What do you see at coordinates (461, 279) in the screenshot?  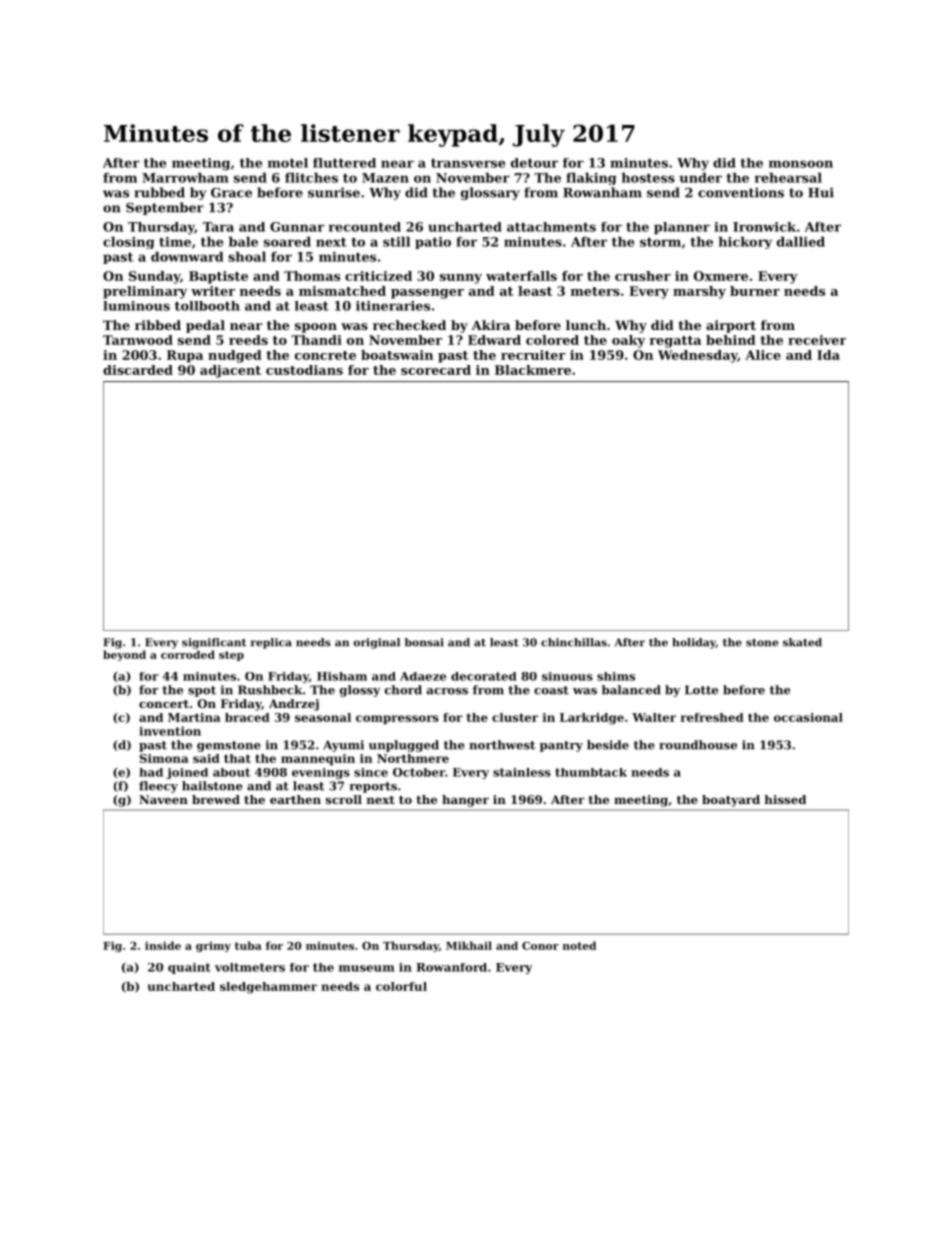 I see `sunny` at bounding box center [461, 279].
